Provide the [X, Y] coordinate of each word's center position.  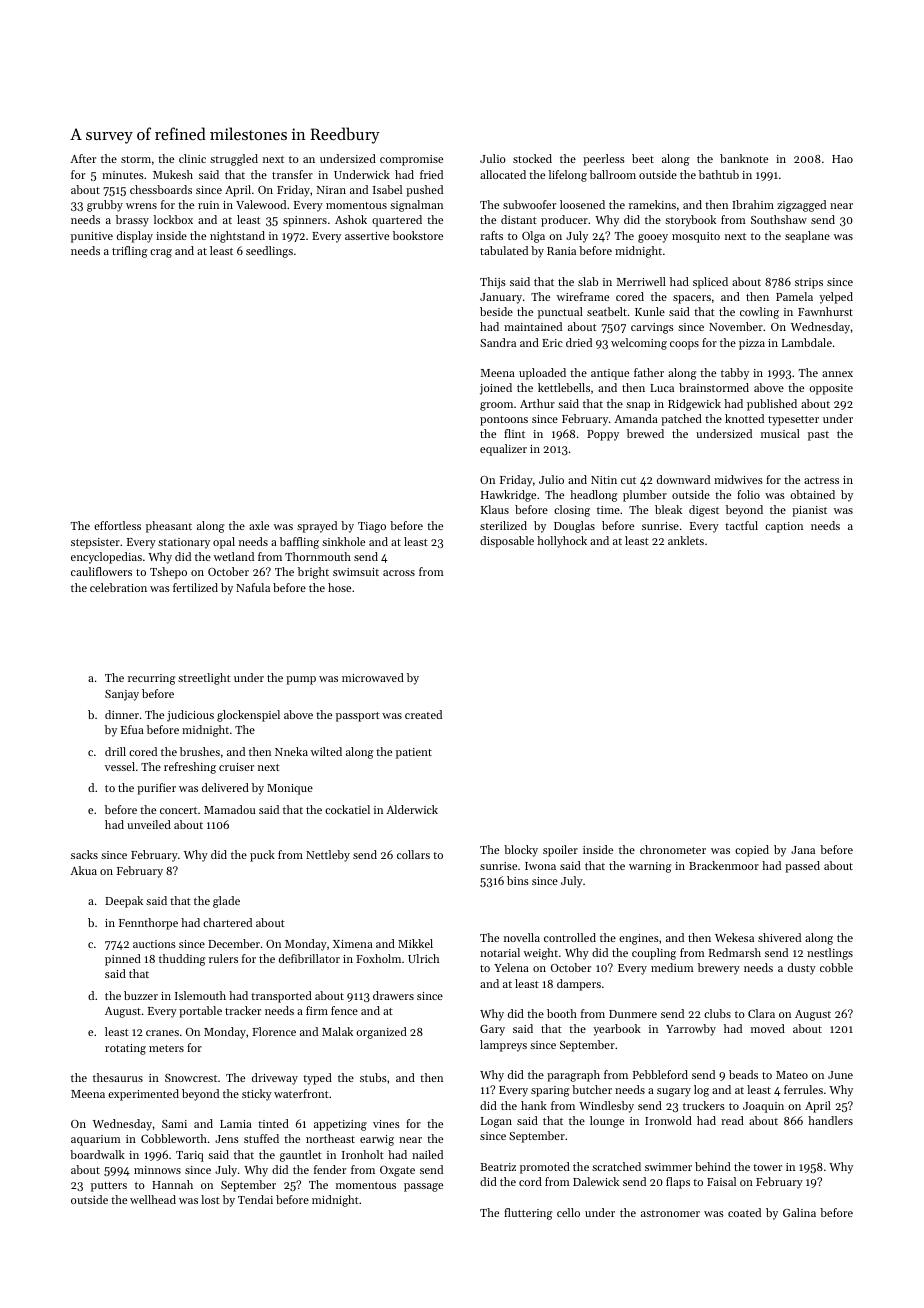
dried [579, 342]
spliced [710, 283]
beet [643, 158]
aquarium [96, 1140]
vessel [120, 766]
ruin [208, 205]
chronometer [673, 849]
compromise [411, 160]
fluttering [528, 1214]
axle [259, 525]
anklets [686, 540]
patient [414, 753]
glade [226, 902]
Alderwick [412, 809]
